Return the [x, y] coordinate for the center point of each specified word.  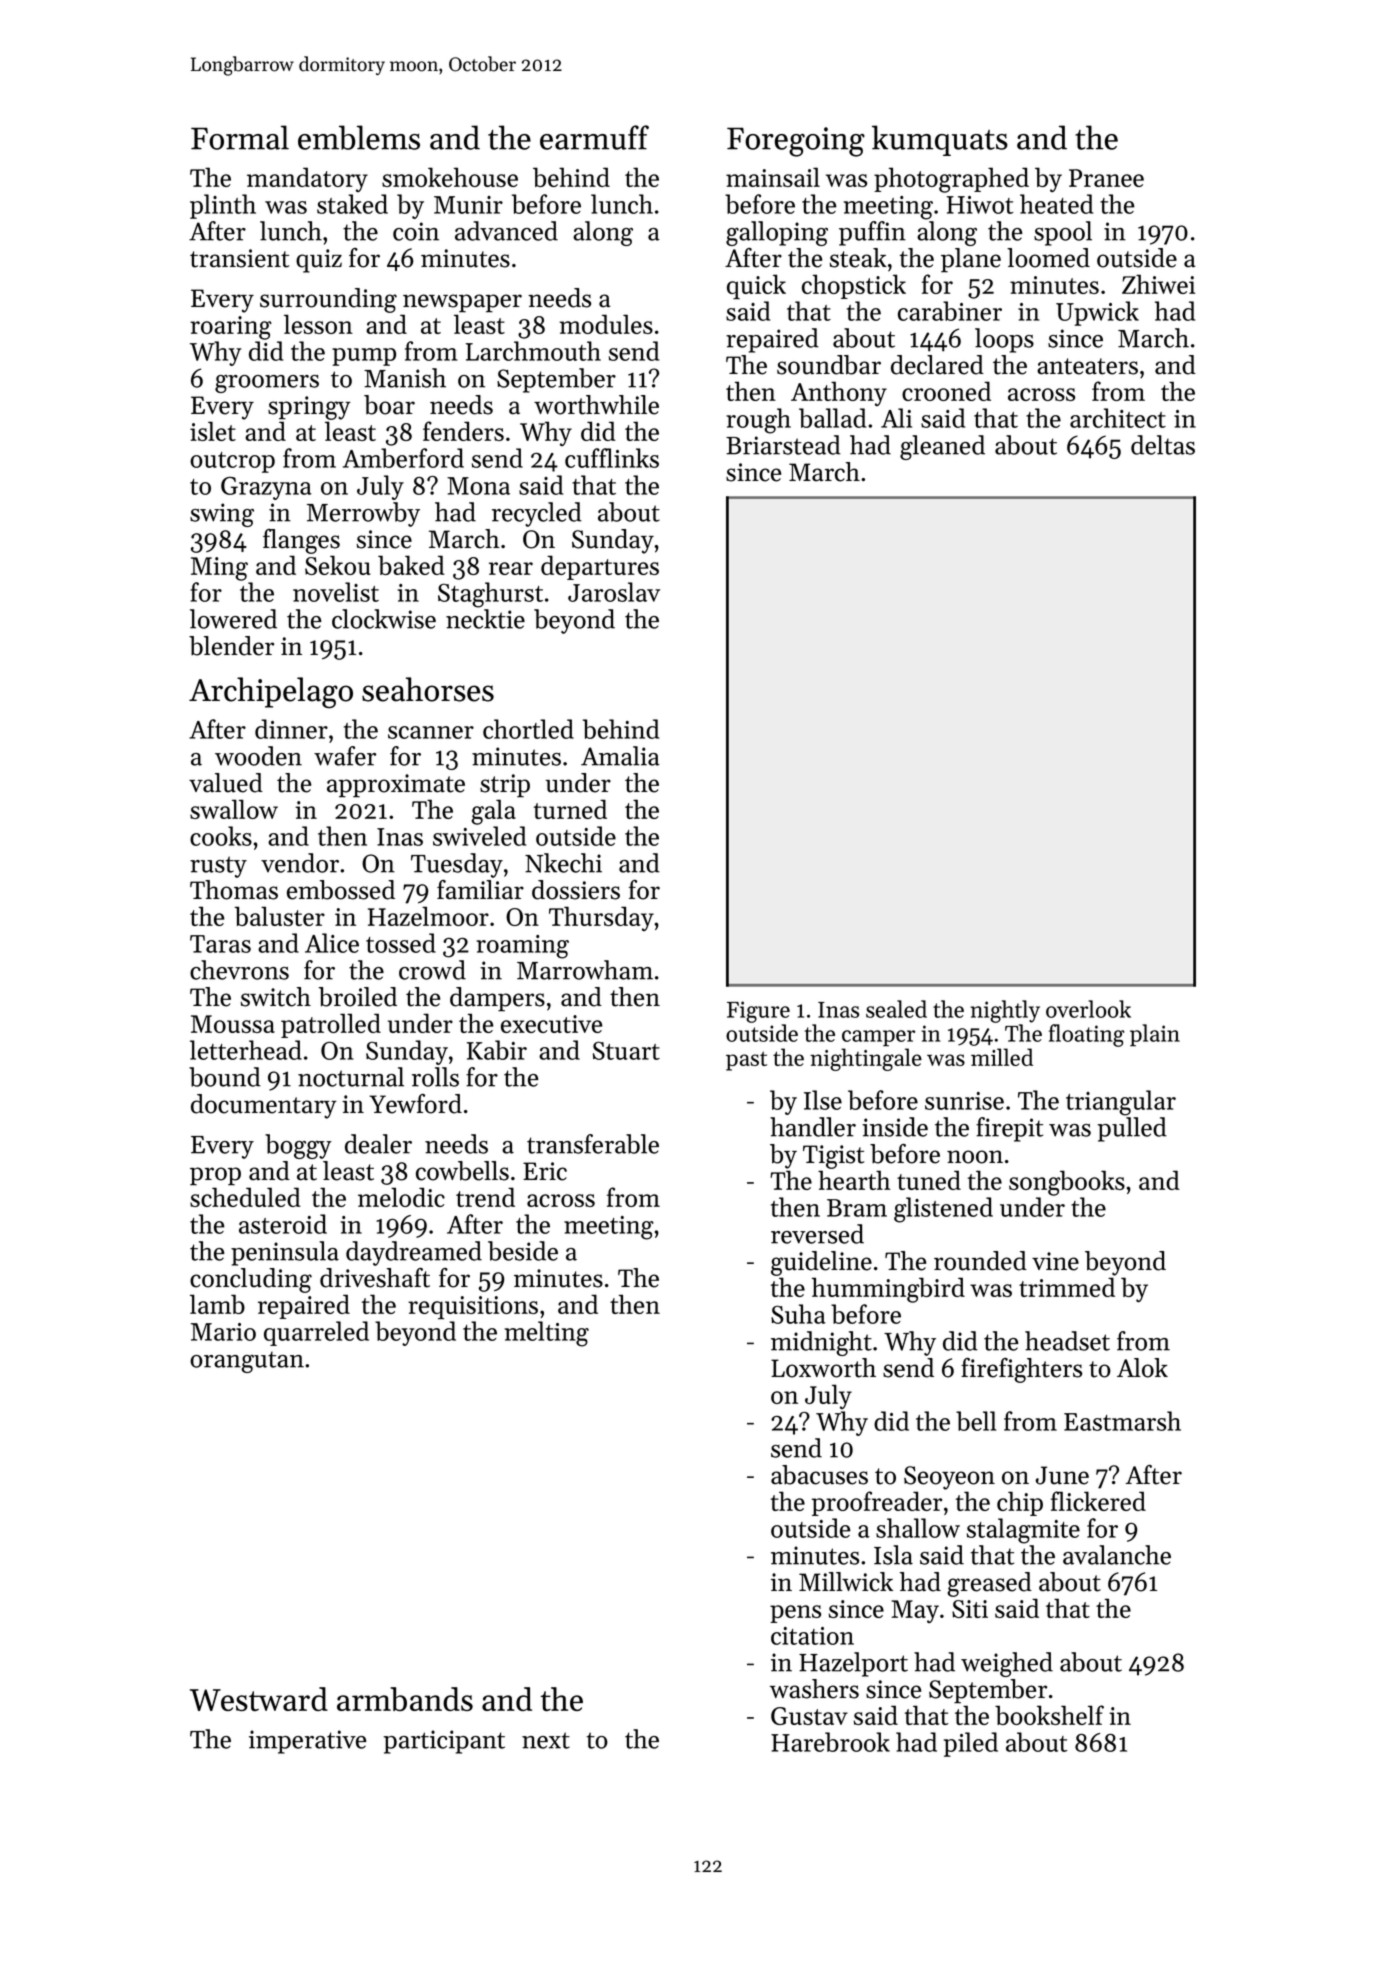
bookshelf [1049, 1715]
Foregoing [796, 142]
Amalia [620, 756]
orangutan [247, 1362]
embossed [341, 890]
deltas [1163, 445]
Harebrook [830, 1742]
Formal [240, 137]
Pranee [1106, 178]
